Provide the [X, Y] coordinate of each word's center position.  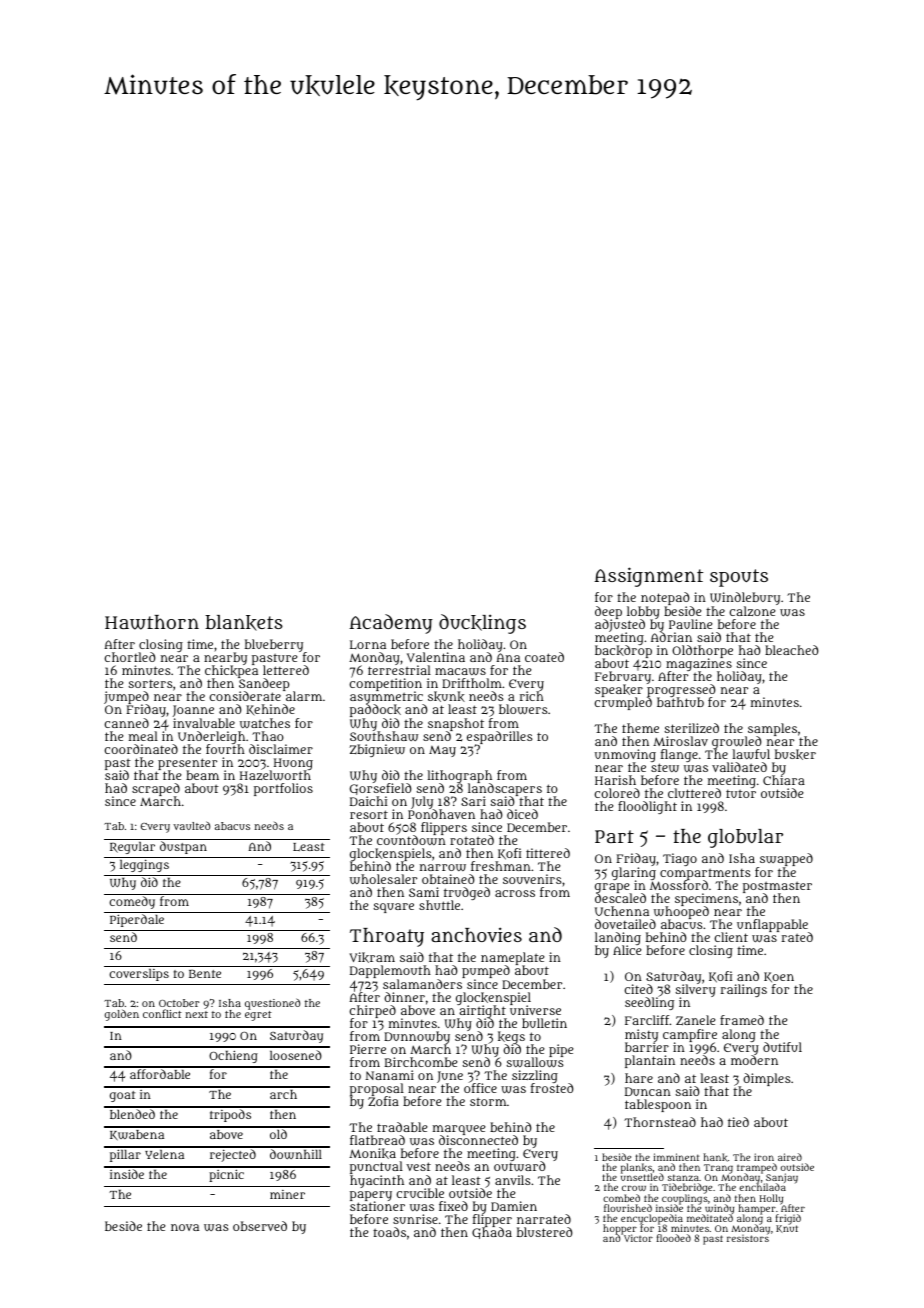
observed [260, 1226]
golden [122, 1015]
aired [790, 1157]
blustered [544, 1232]
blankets [244, 623]
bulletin [544, 1023]
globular [745, 838]
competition [386, 685]
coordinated [141, 749]
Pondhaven [441, 814]
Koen [779, 977]
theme [640, 728]
